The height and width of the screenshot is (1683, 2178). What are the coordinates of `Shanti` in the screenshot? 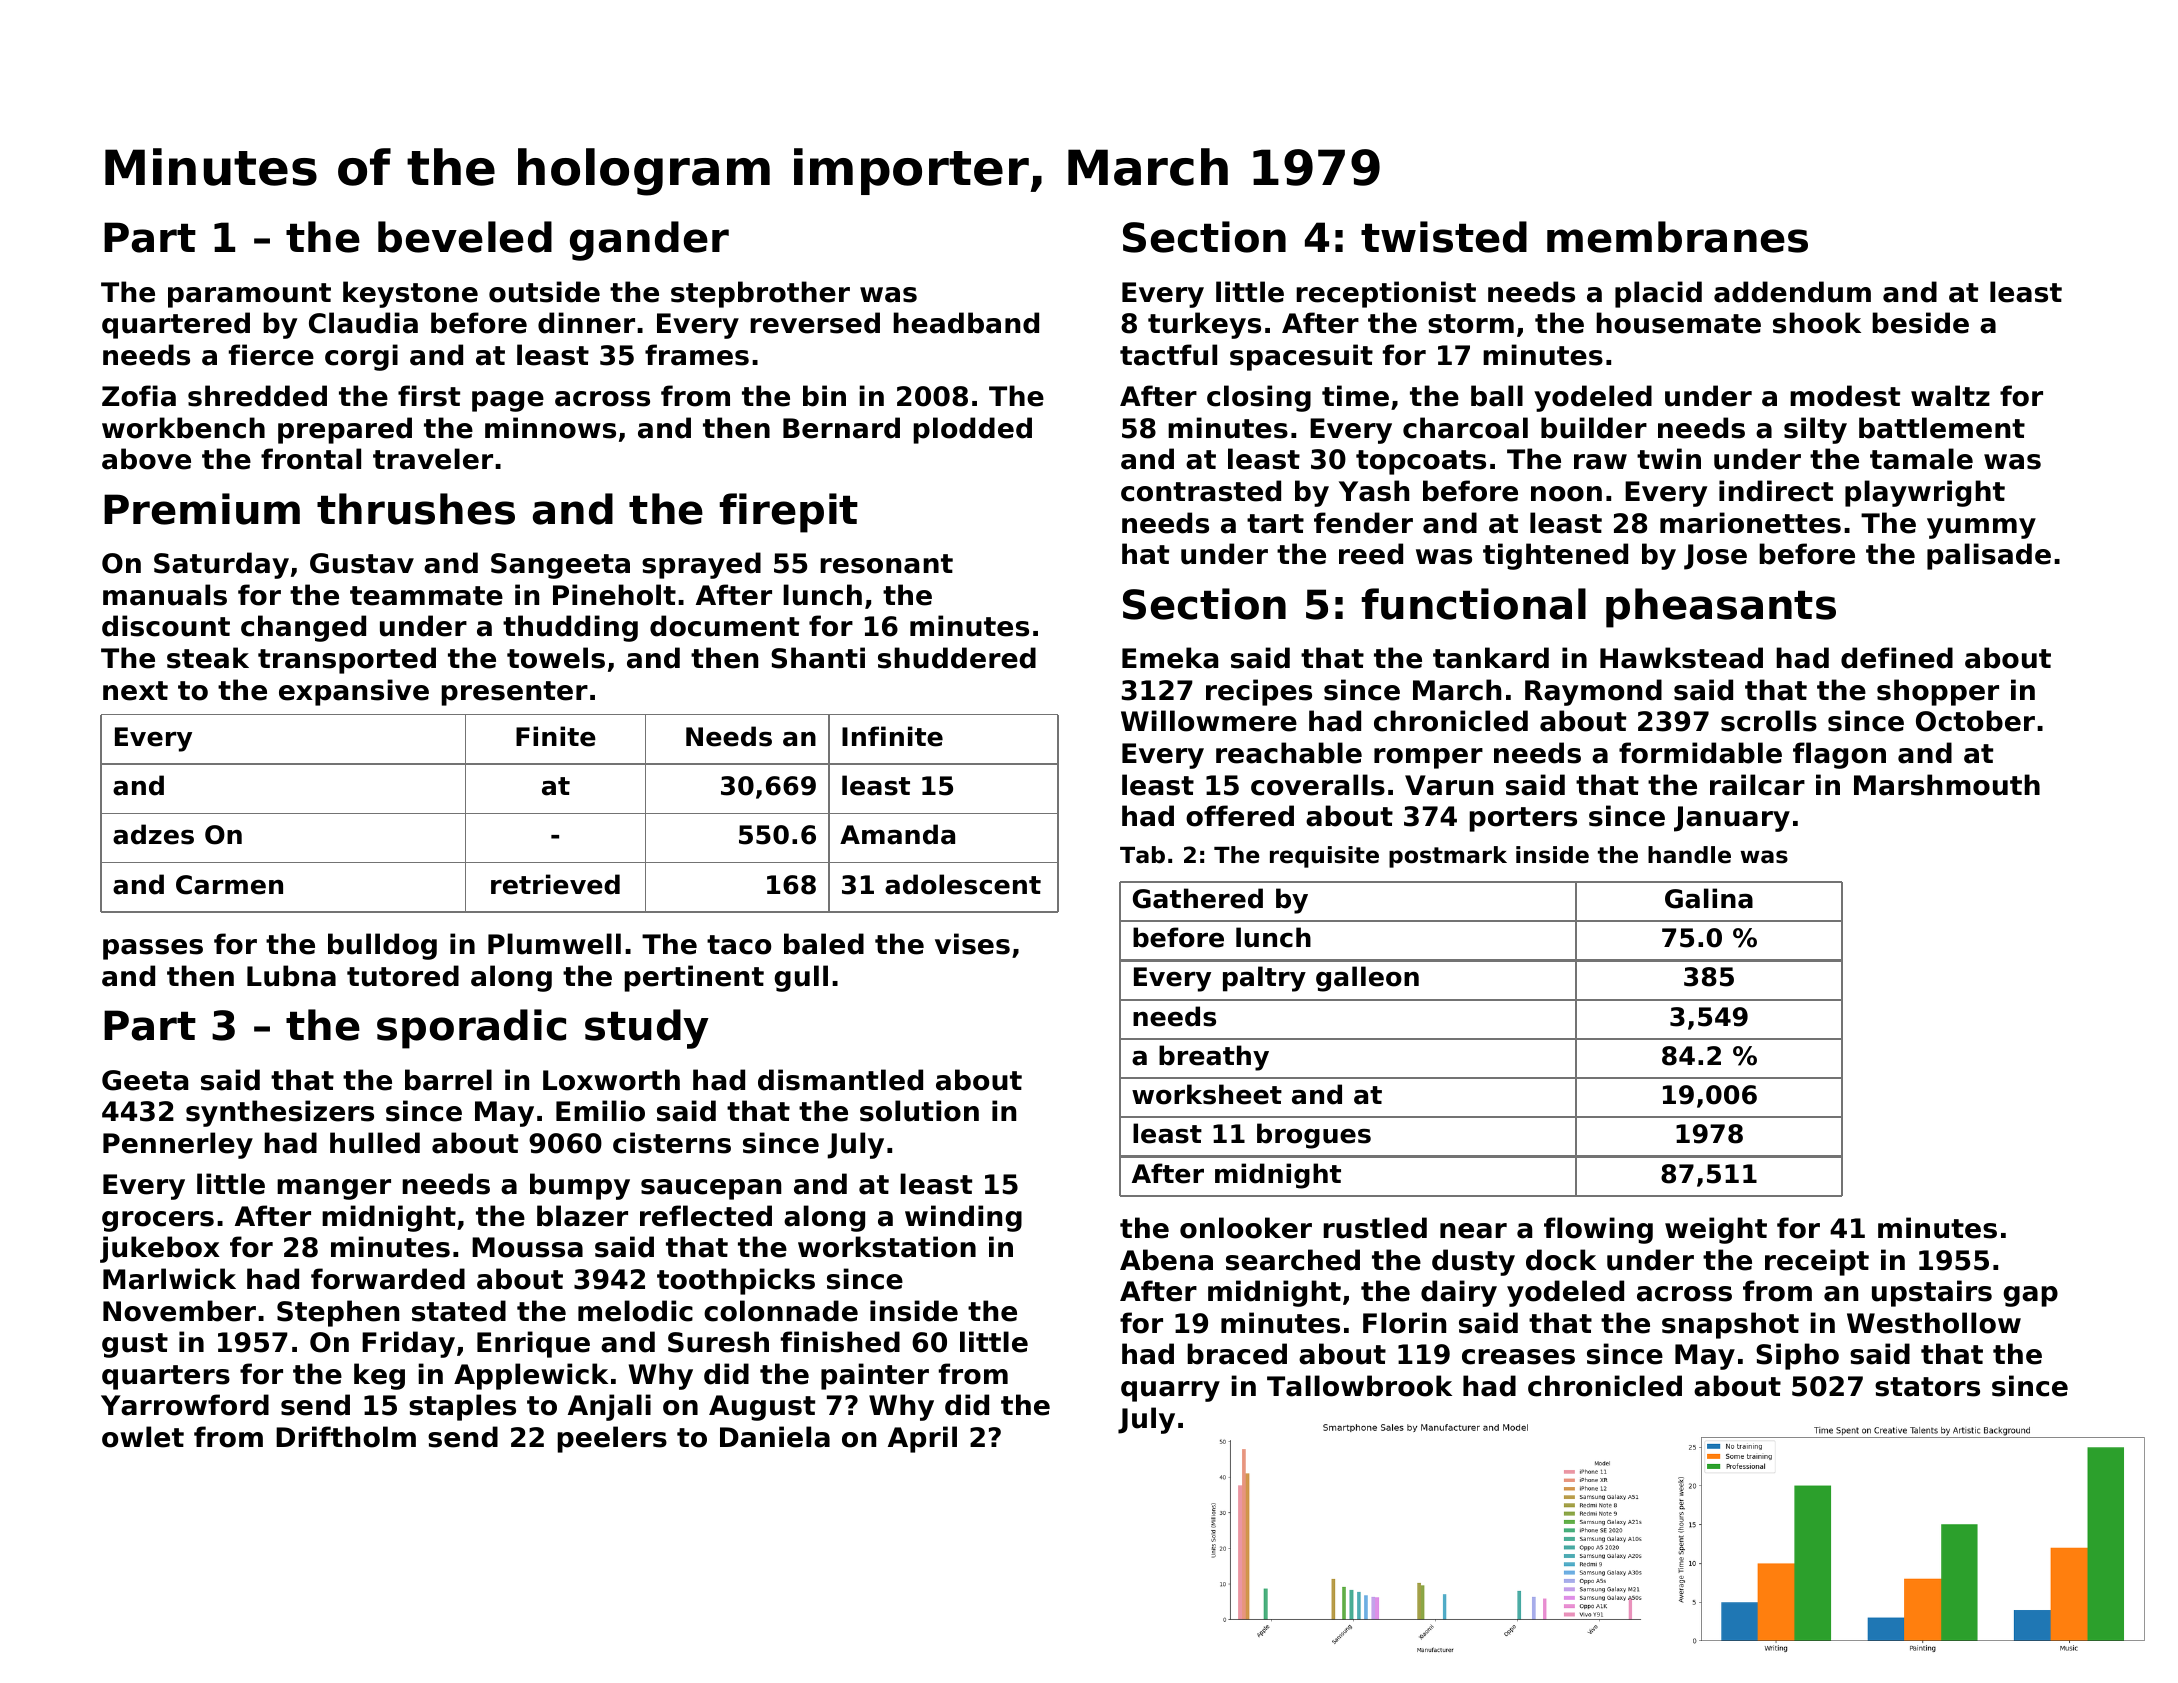 It's located at (818, 658).
